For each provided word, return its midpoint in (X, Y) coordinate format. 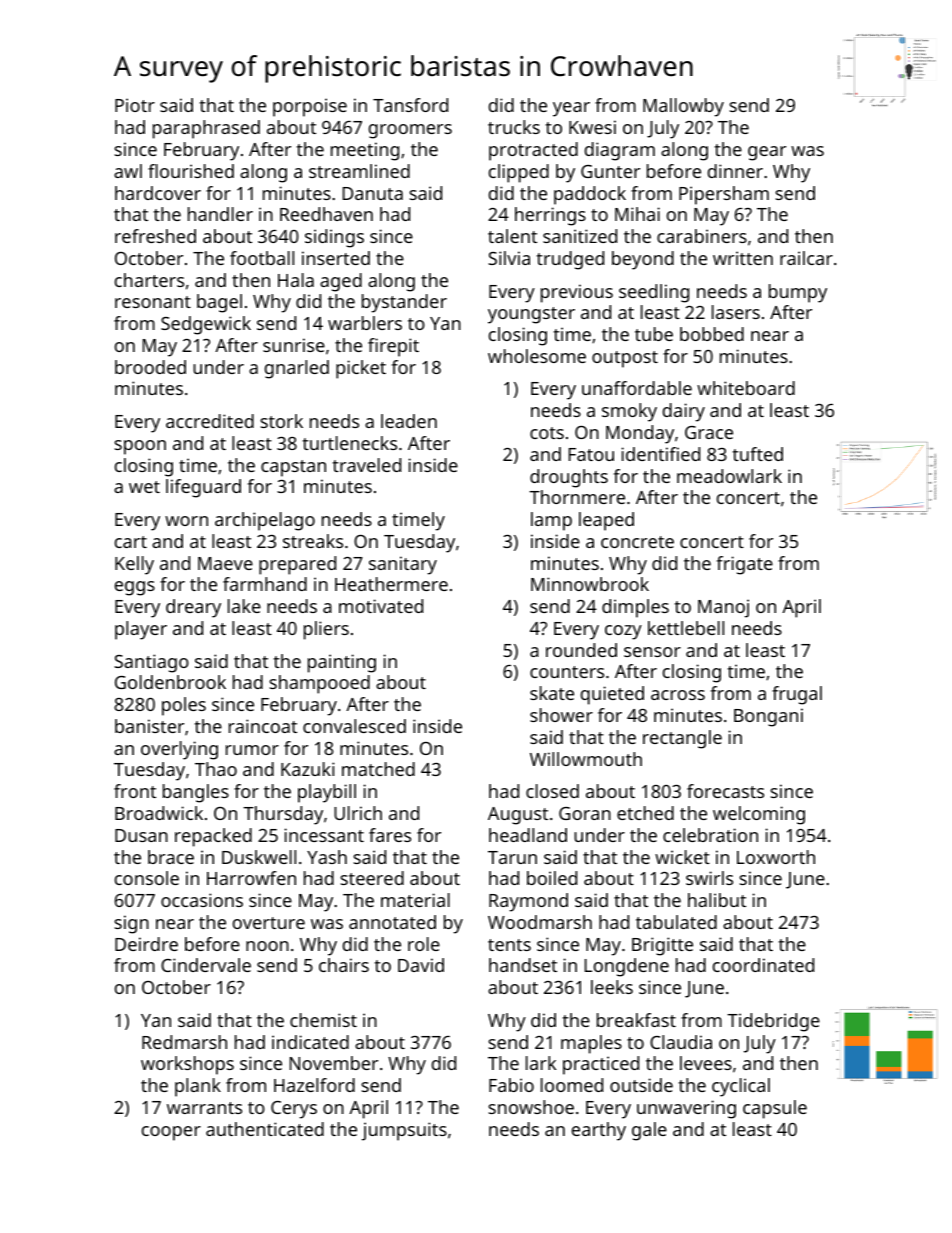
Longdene (627, 967)
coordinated (763, 965)
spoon (140, 447)
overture (269, 923)
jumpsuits (404, 1131)
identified (660, 454)
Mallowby (683, 107)
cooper (171, 1133)
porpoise (310, 107)
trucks (514, 127)
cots (547, 433)
